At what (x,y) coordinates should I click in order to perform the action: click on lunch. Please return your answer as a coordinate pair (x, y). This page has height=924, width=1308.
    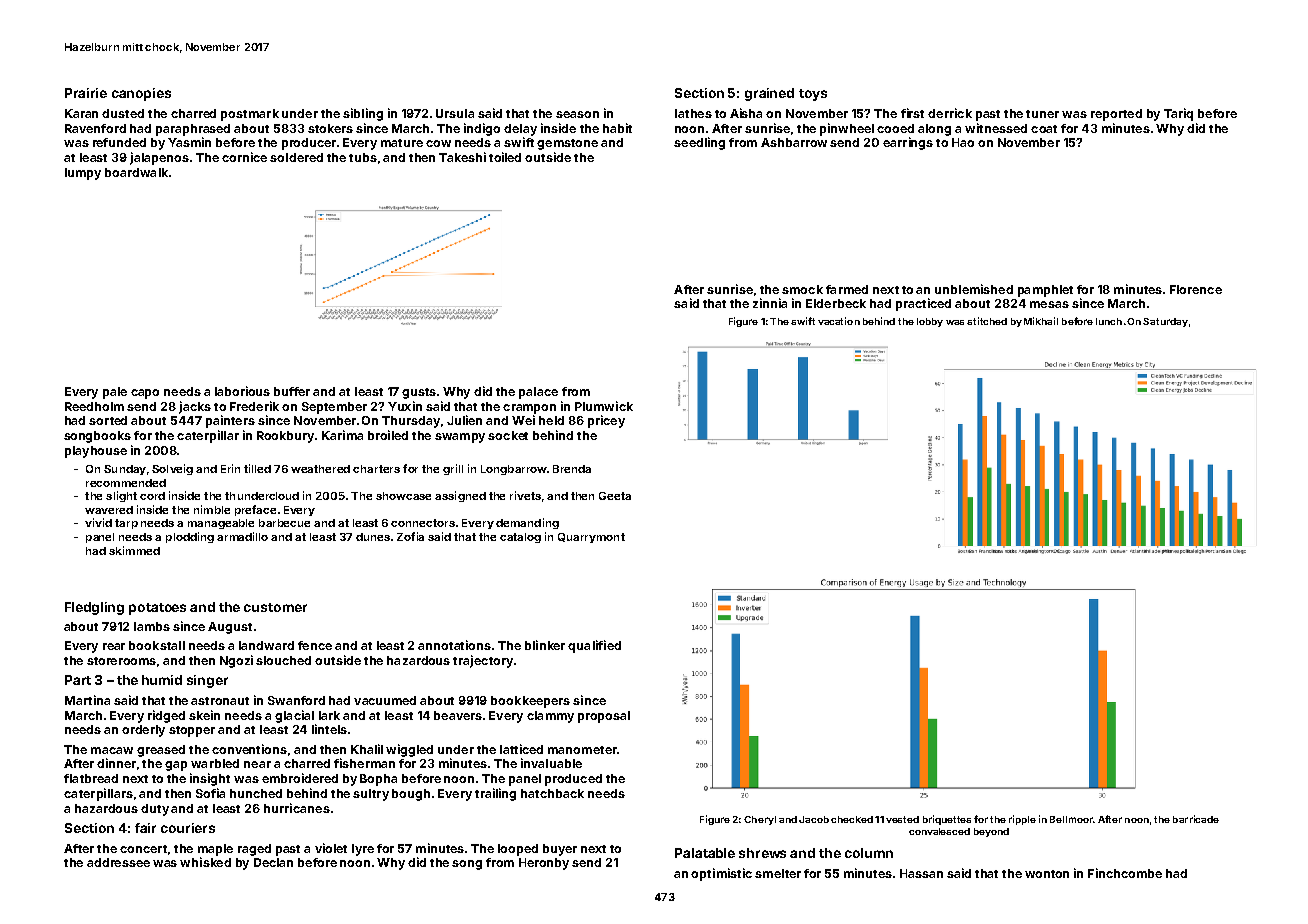
    Looking at the image, I should click on (1109, 321).
